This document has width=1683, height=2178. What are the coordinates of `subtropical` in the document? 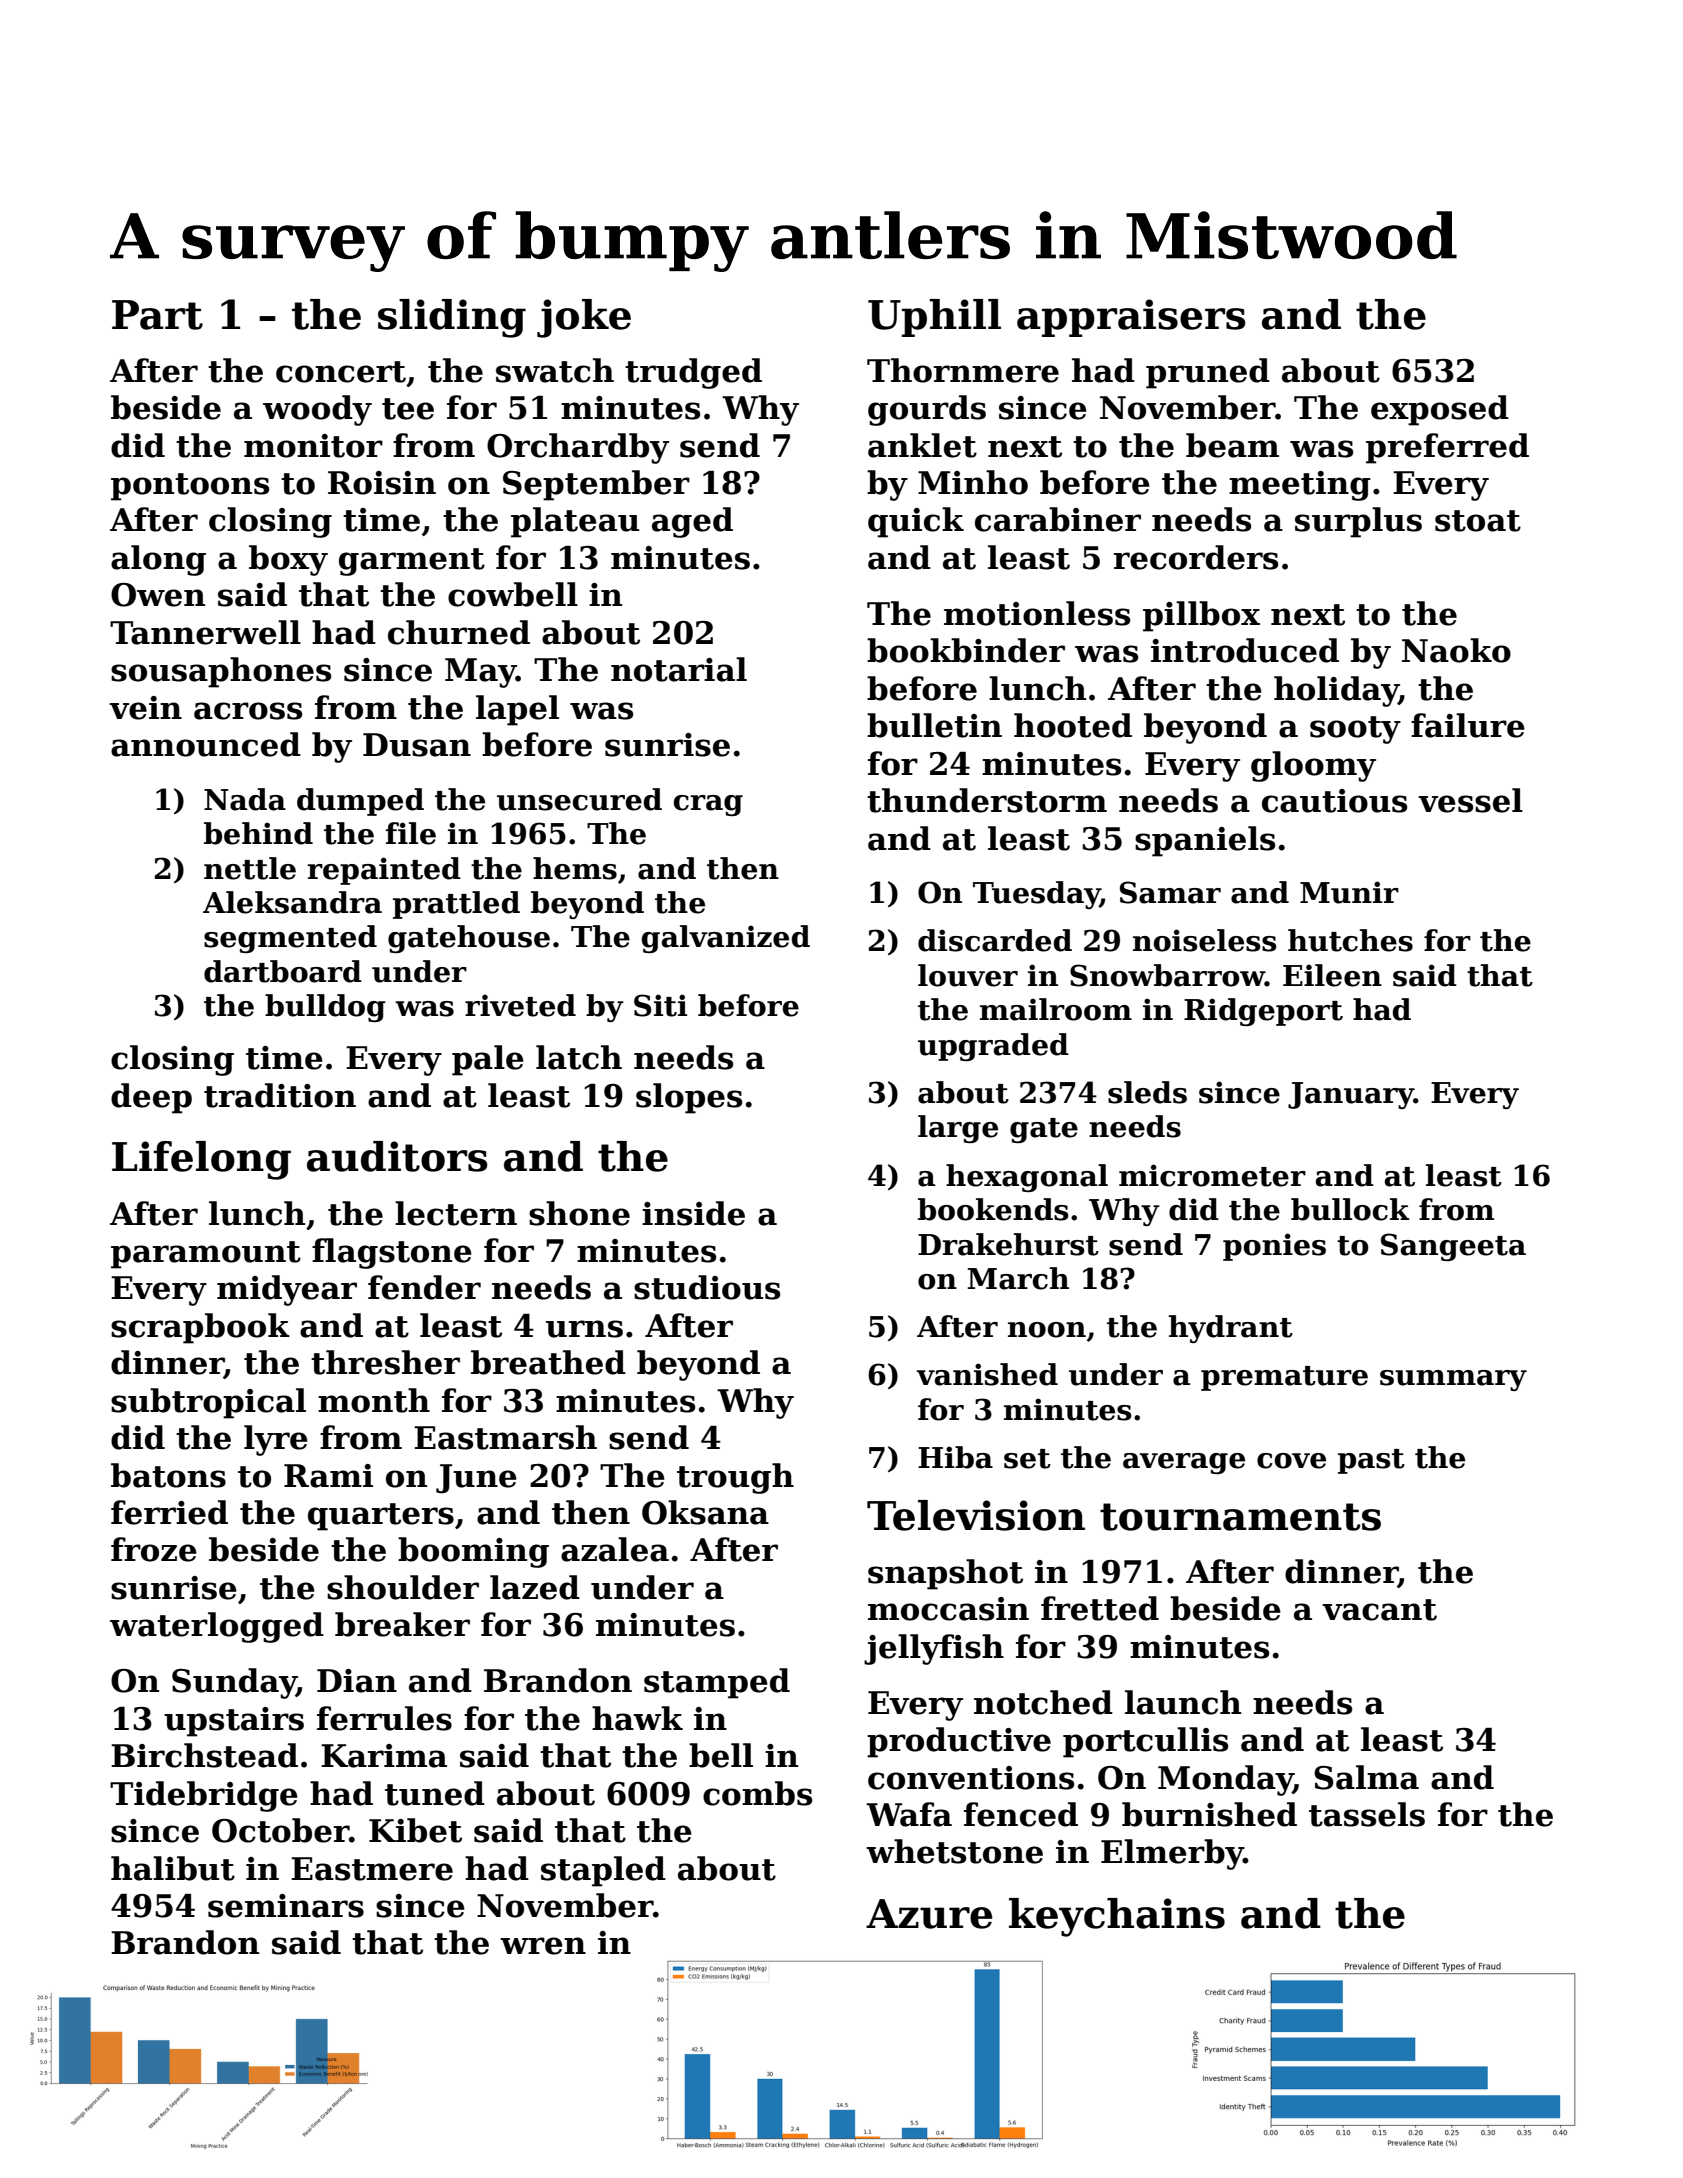 It's located at (208, 1403).
